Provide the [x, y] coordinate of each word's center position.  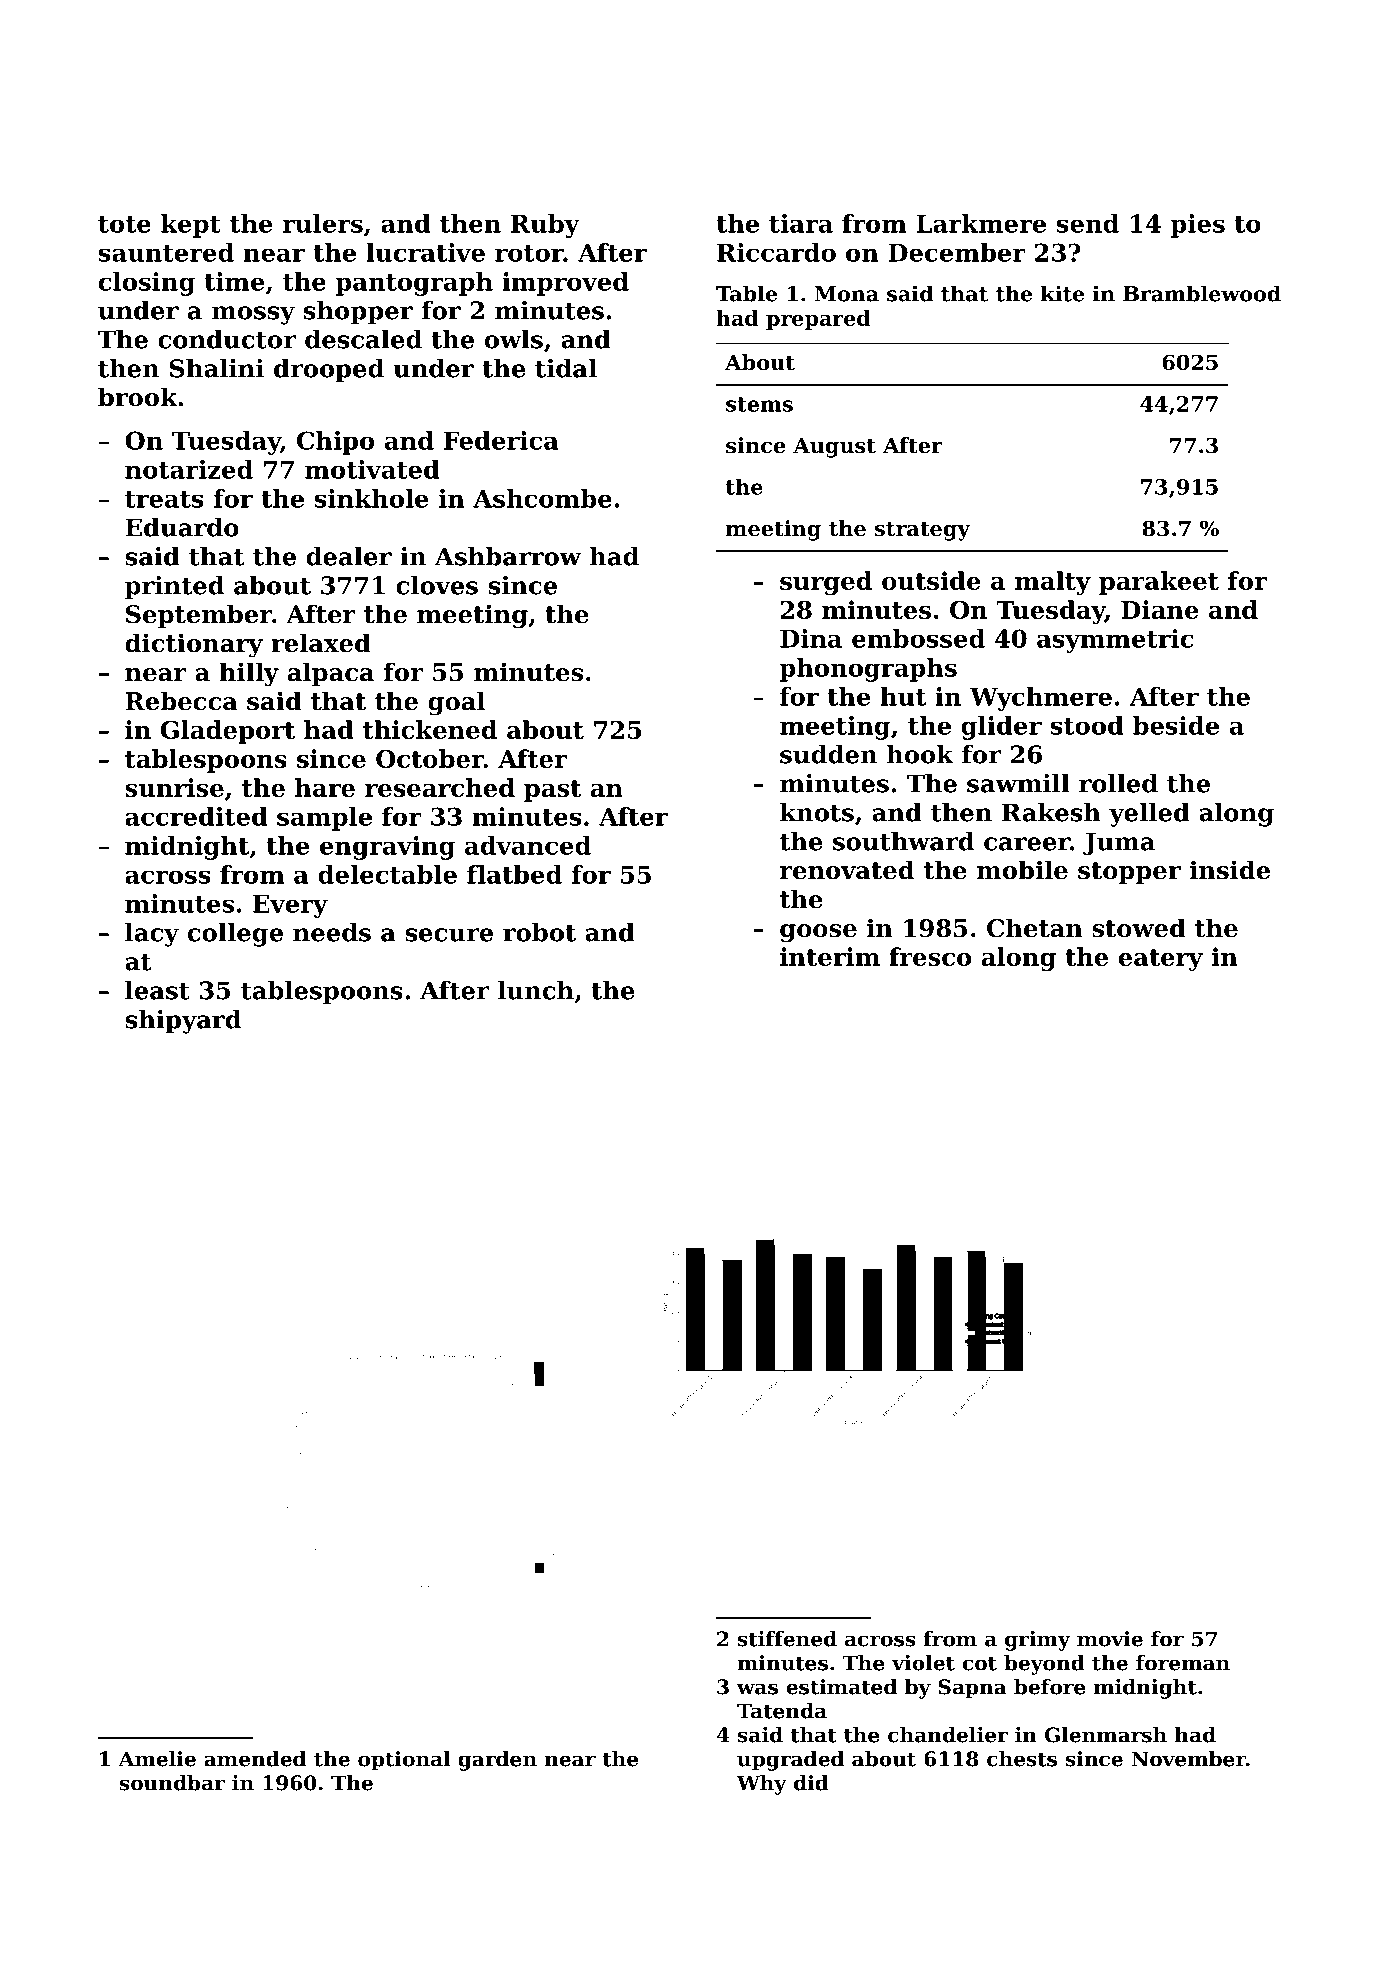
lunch [536, 990]
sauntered [166, 252]
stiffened [787, 1639]
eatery [1161, 960]
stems [759, 404]
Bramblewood [1202, 293]
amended [255, 1759]
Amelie [157, 1759]
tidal [566, 368]
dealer [349, 556]
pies [1198, 226]
